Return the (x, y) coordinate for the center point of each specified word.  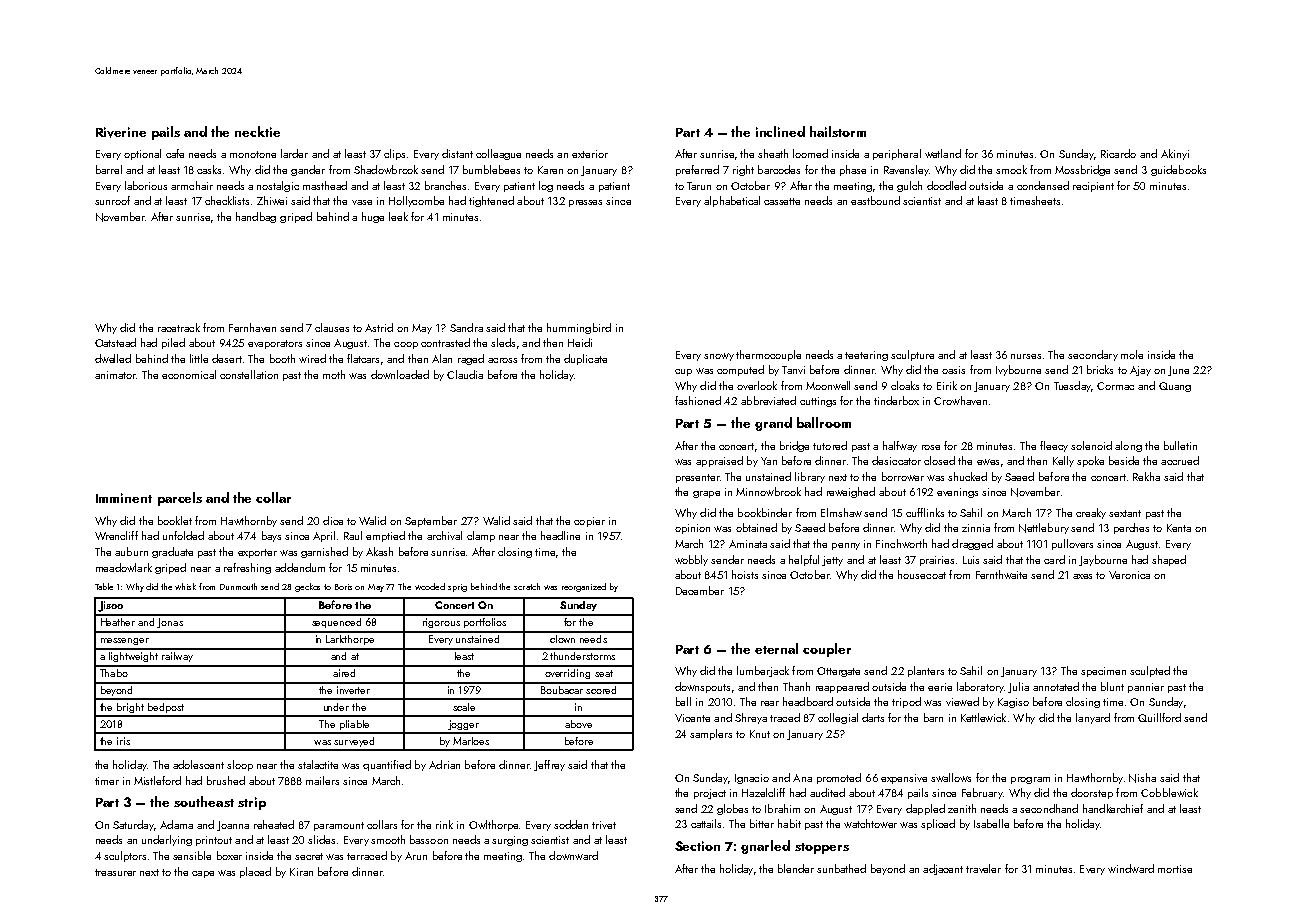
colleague (498, 154)
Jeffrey (549, 765)
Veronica (1129, 575)
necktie (257, 131)
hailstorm (838, 131)
